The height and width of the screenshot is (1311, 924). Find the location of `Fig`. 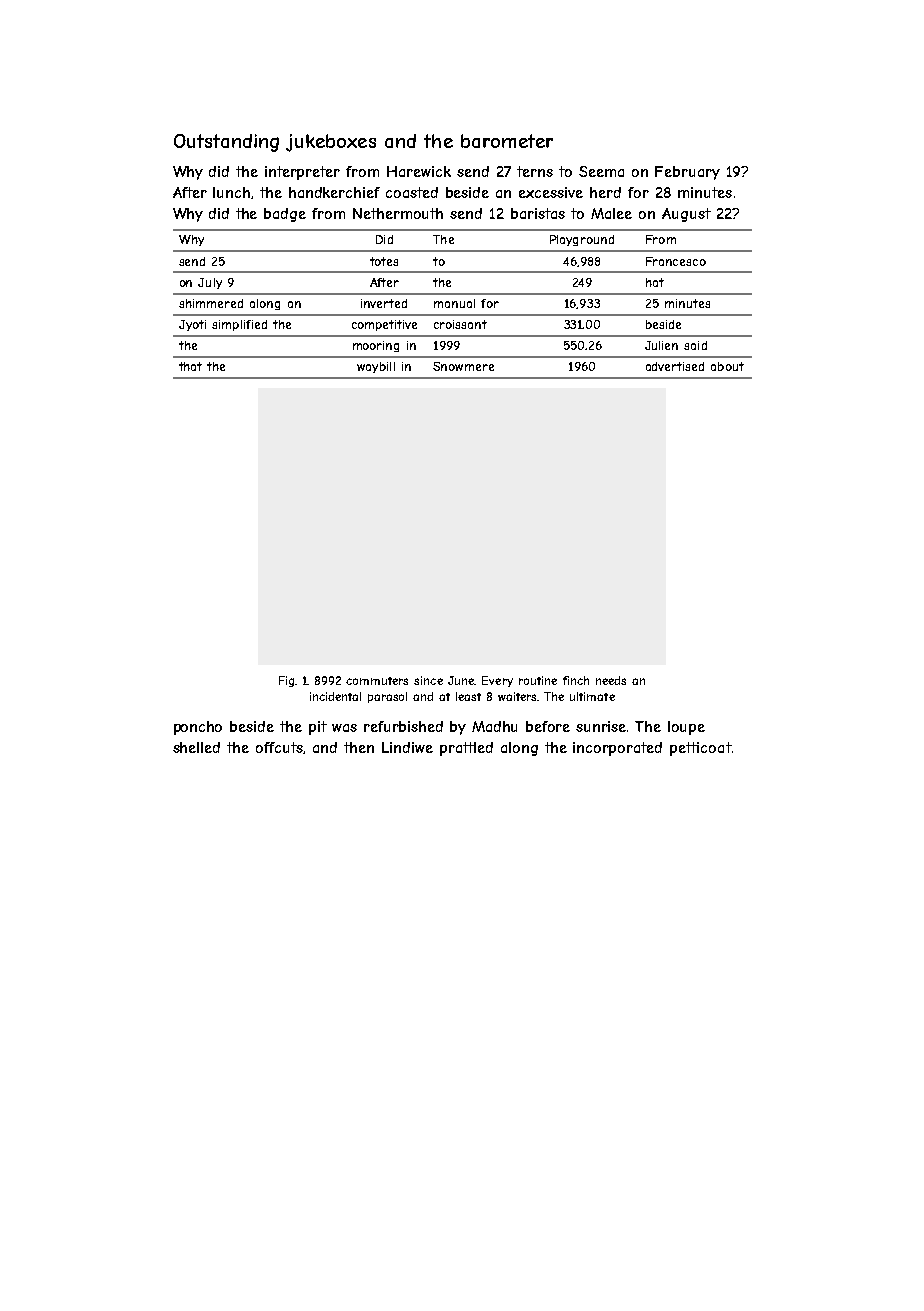

Fig is located at coordinates (286, 681).
